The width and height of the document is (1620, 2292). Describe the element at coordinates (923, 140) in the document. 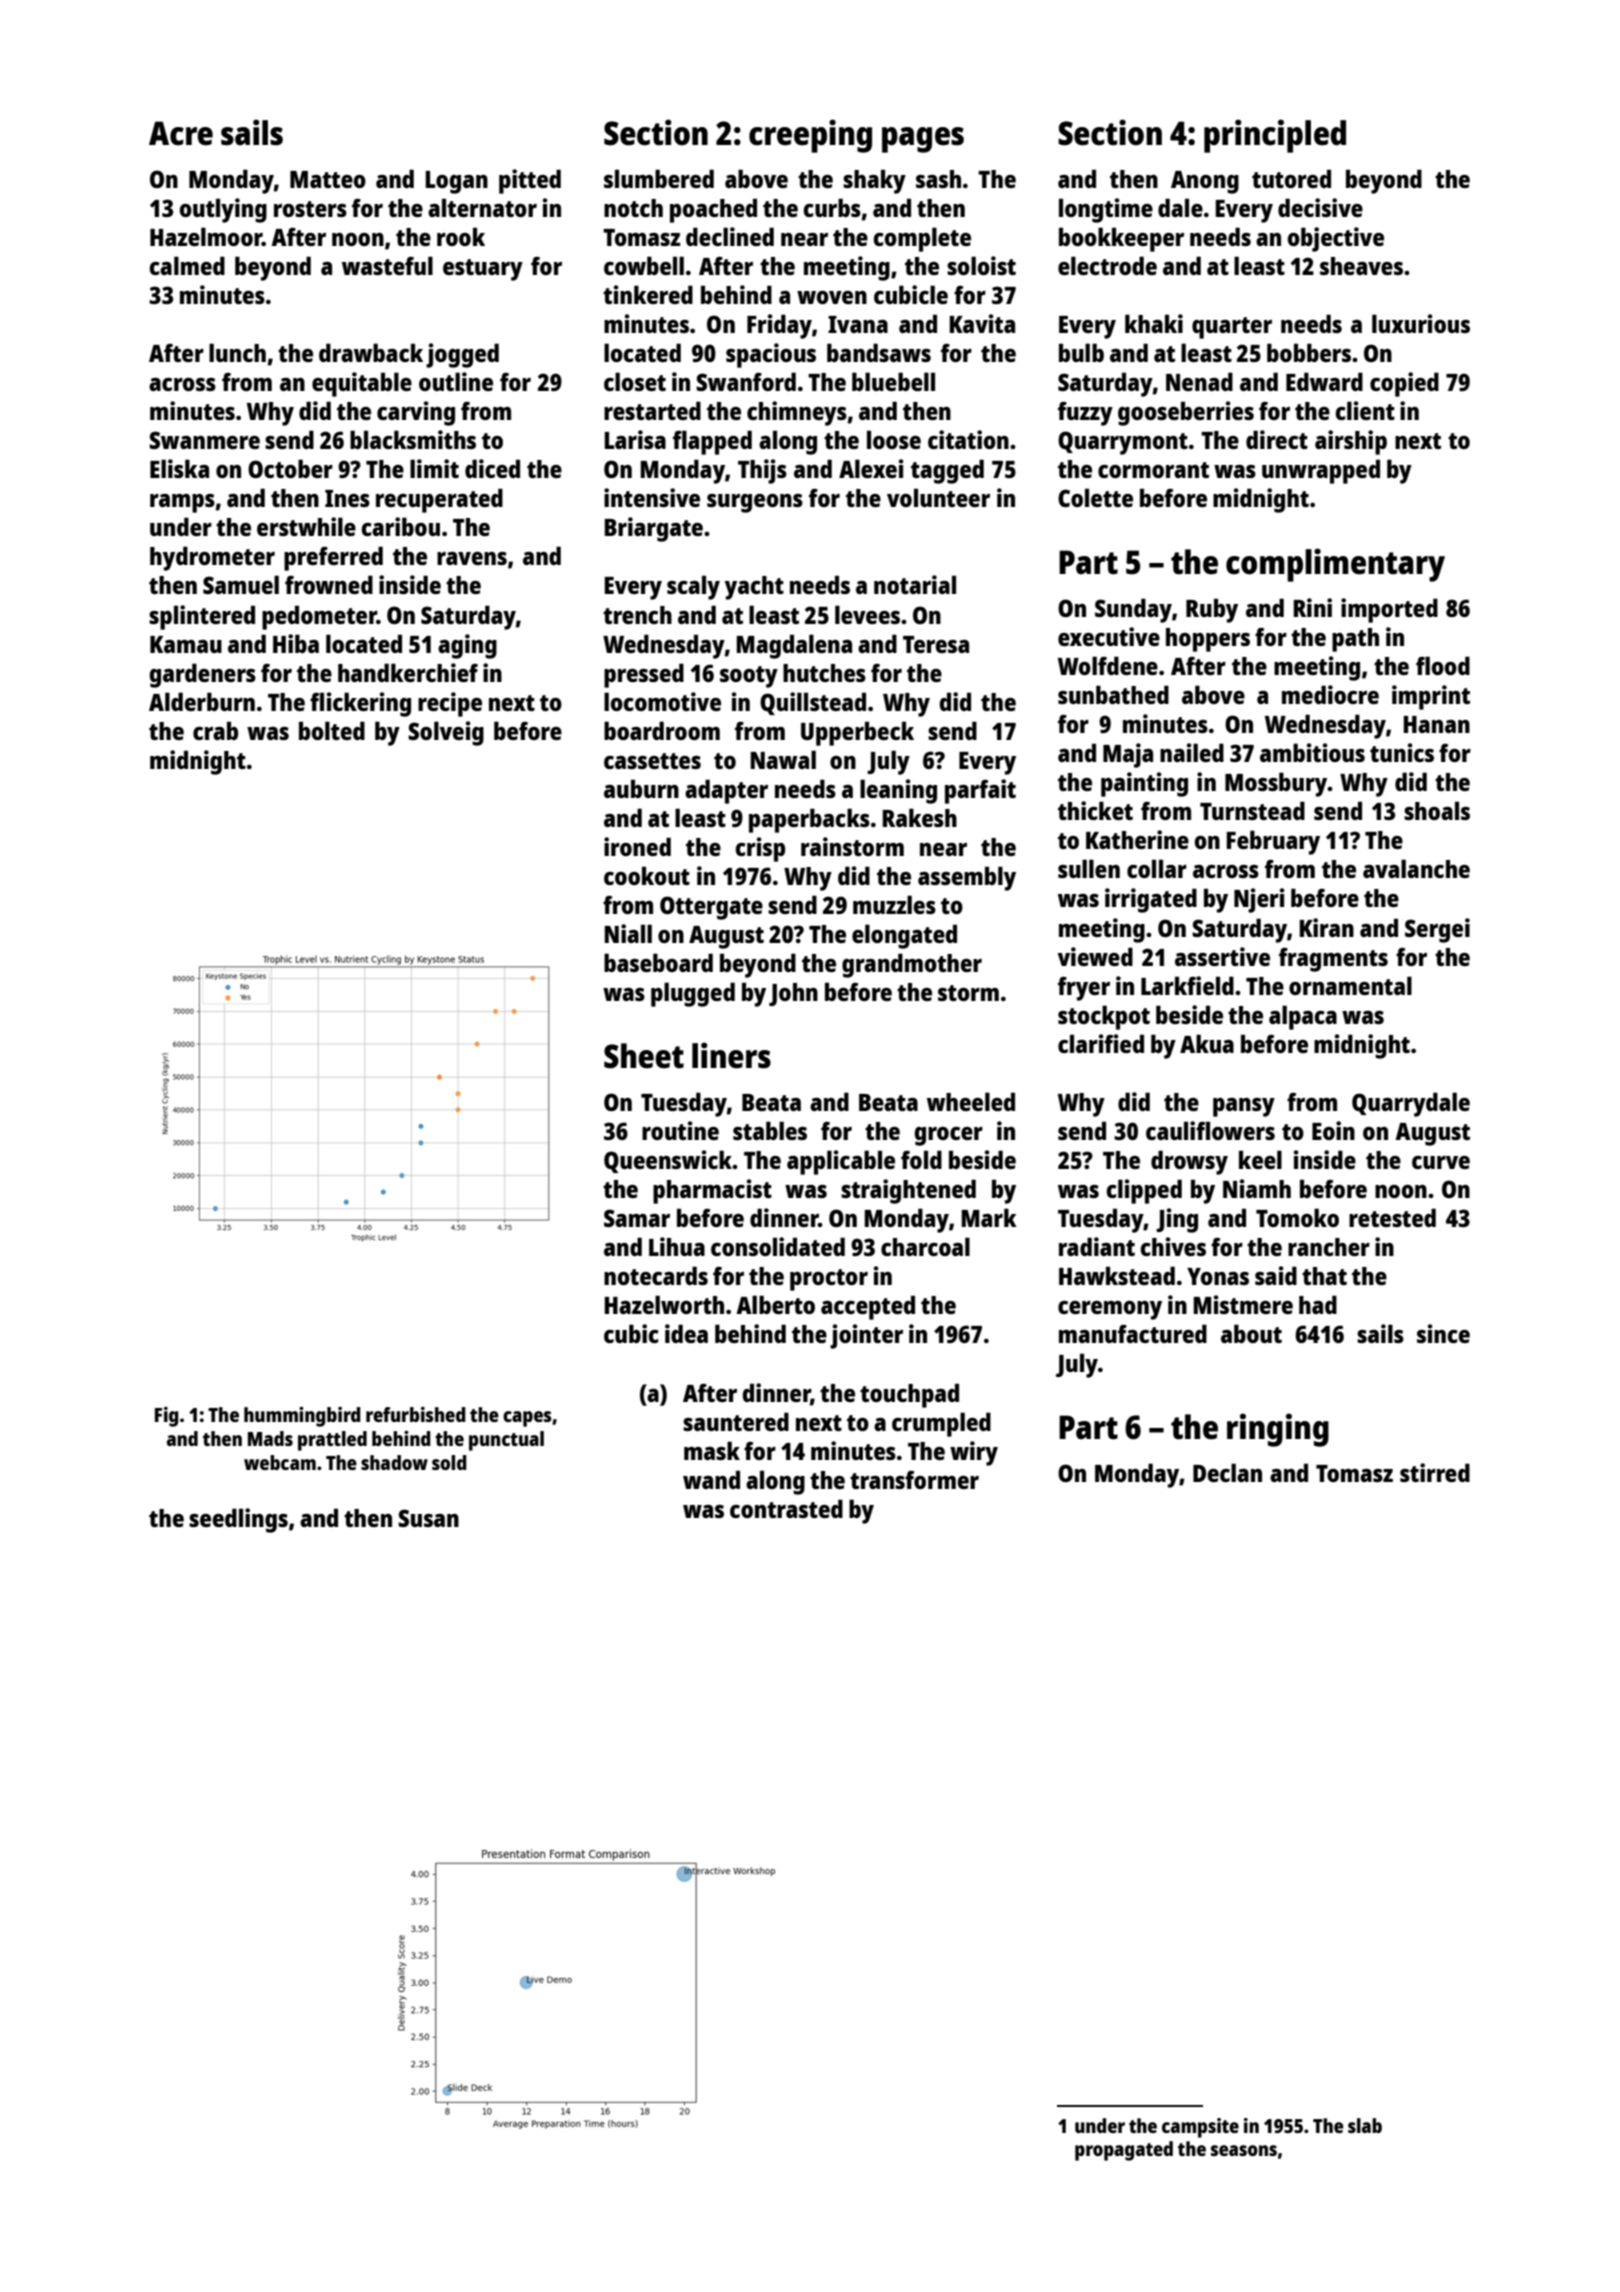

I see `pages` at that location.
